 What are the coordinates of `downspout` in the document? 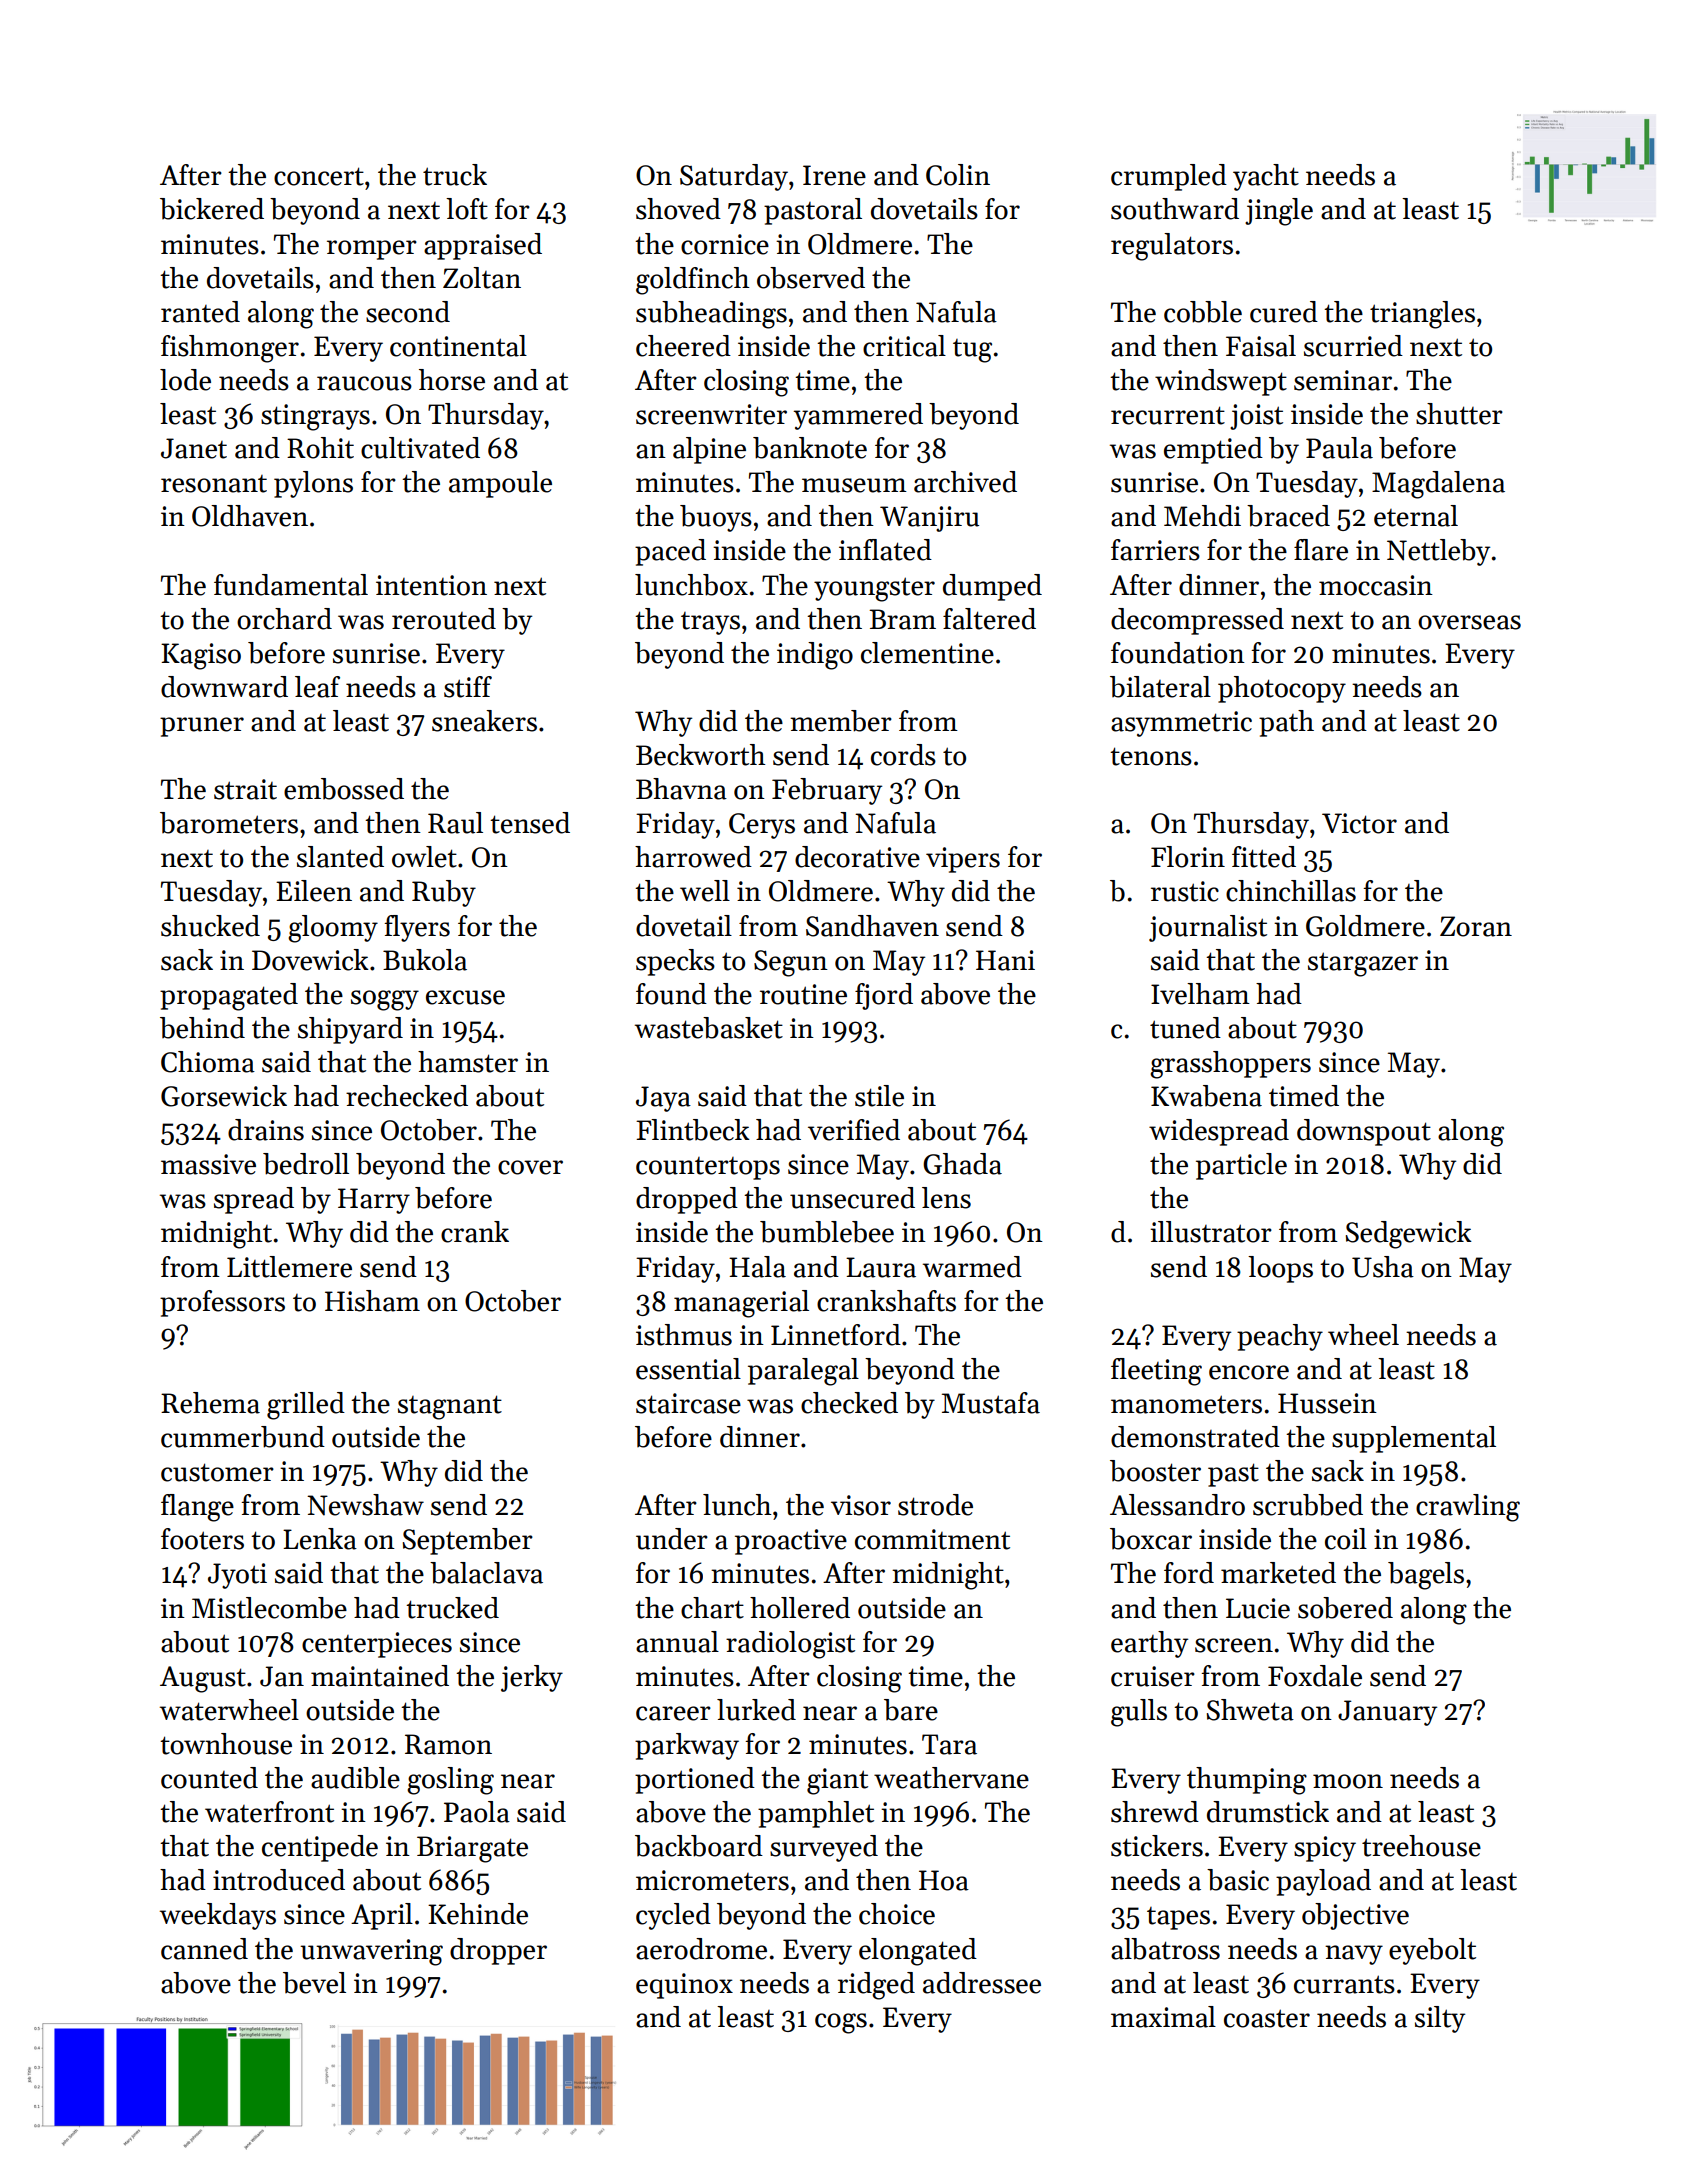 It's located at (1364, 1132).
